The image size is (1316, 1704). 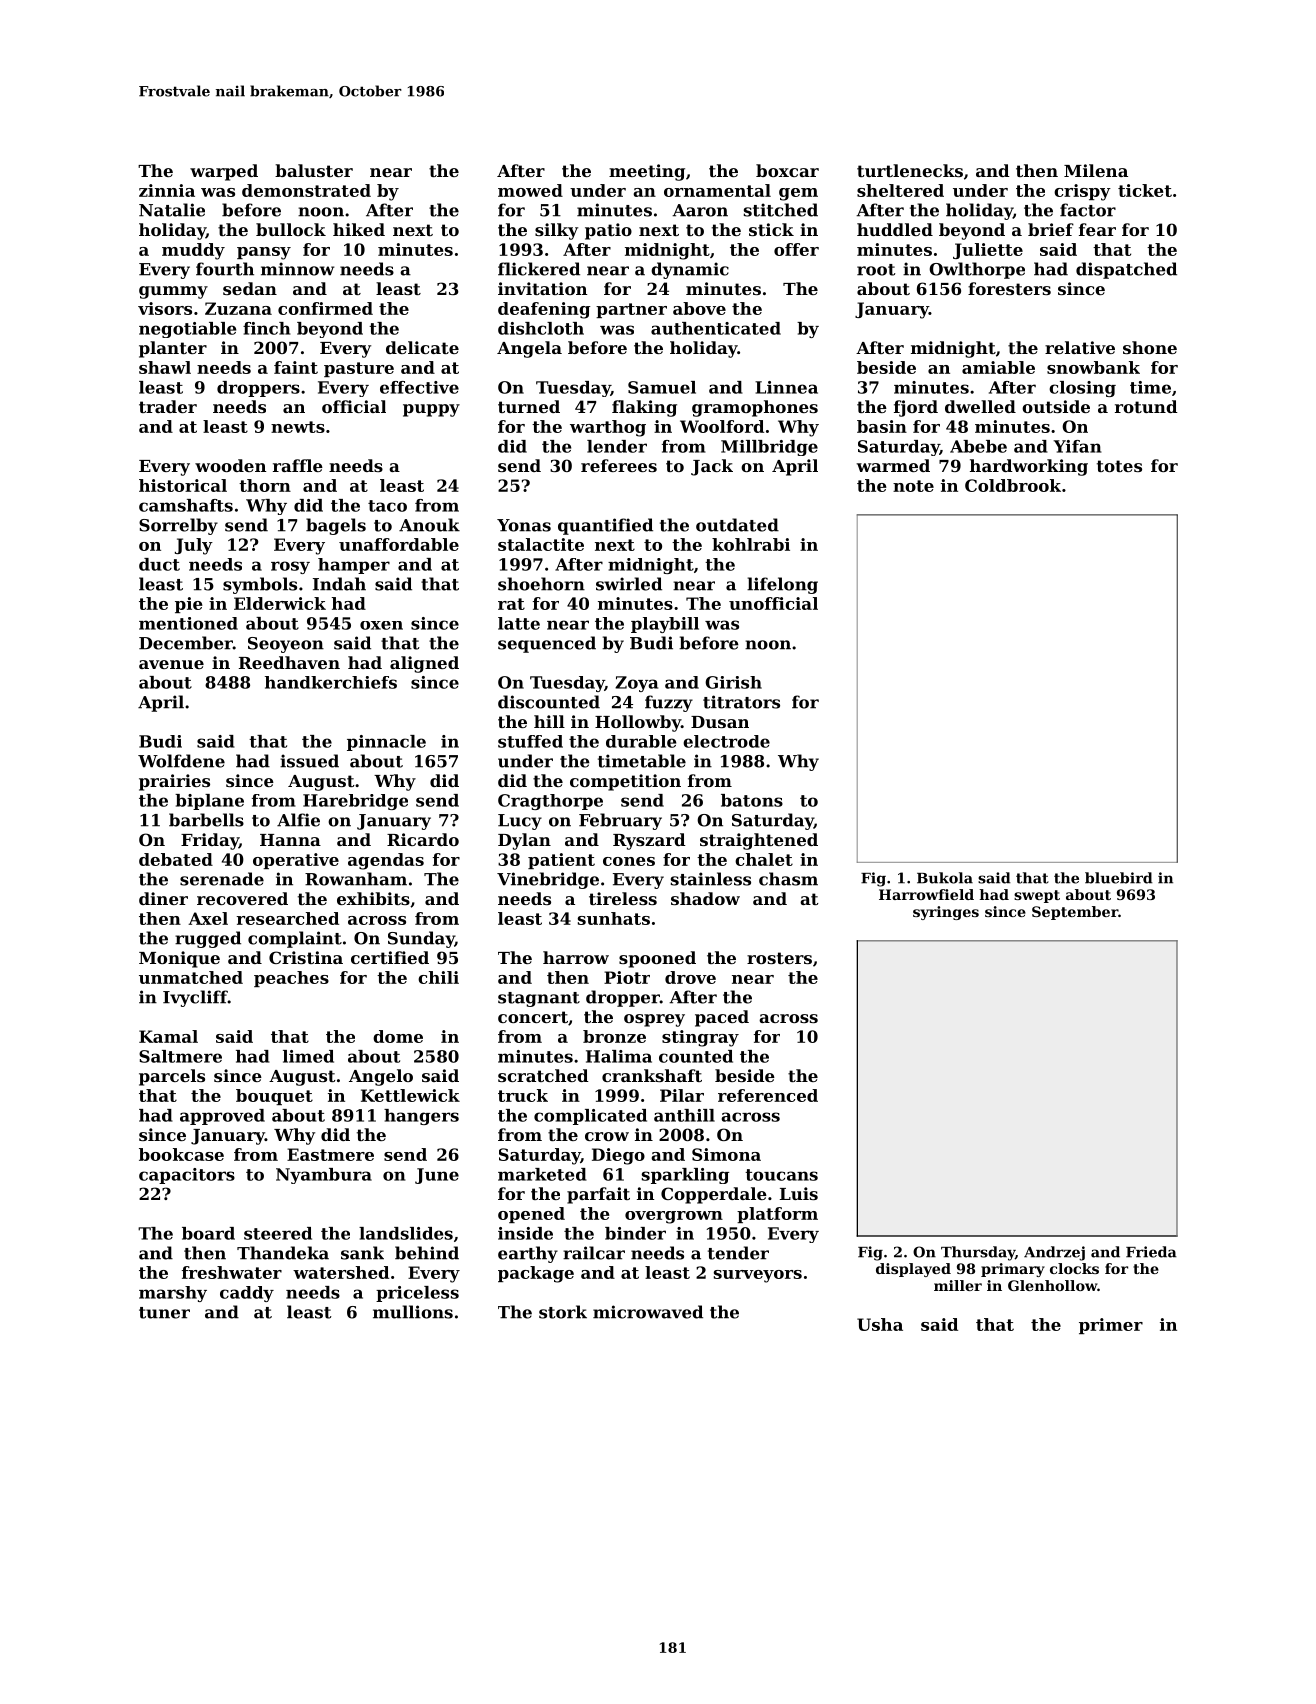 What do you see at coordinates (164, 1313) in the screenshot?
I see `tuner` at bounding box center [164, 1313].
